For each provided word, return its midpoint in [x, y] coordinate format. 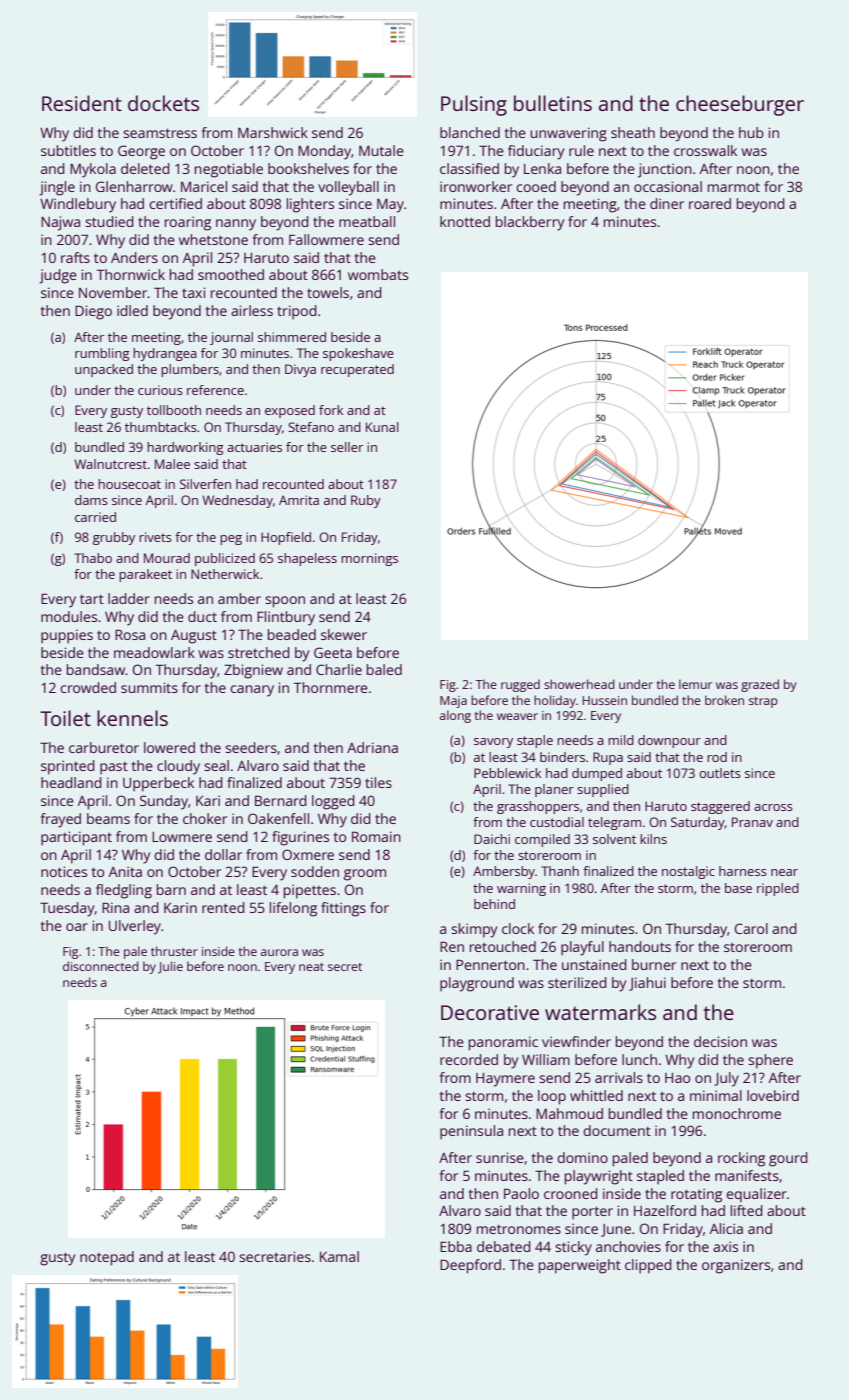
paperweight [580, 1266]
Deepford [470, 1266]
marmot [734, 187]
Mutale [381, 150]
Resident [82, 103]
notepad [107, 1258]
